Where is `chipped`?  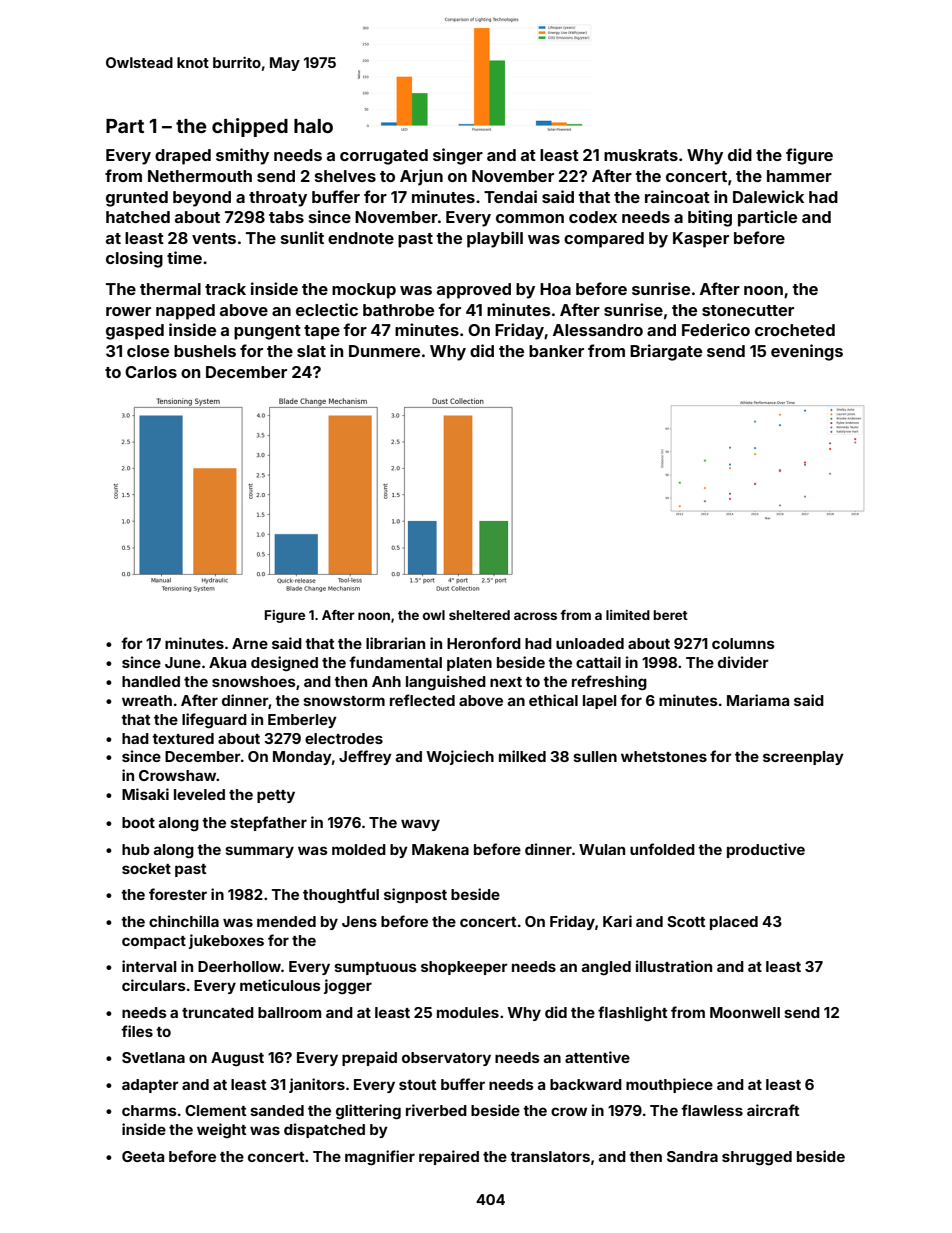
chipped is located at coordinates (250, 127).
